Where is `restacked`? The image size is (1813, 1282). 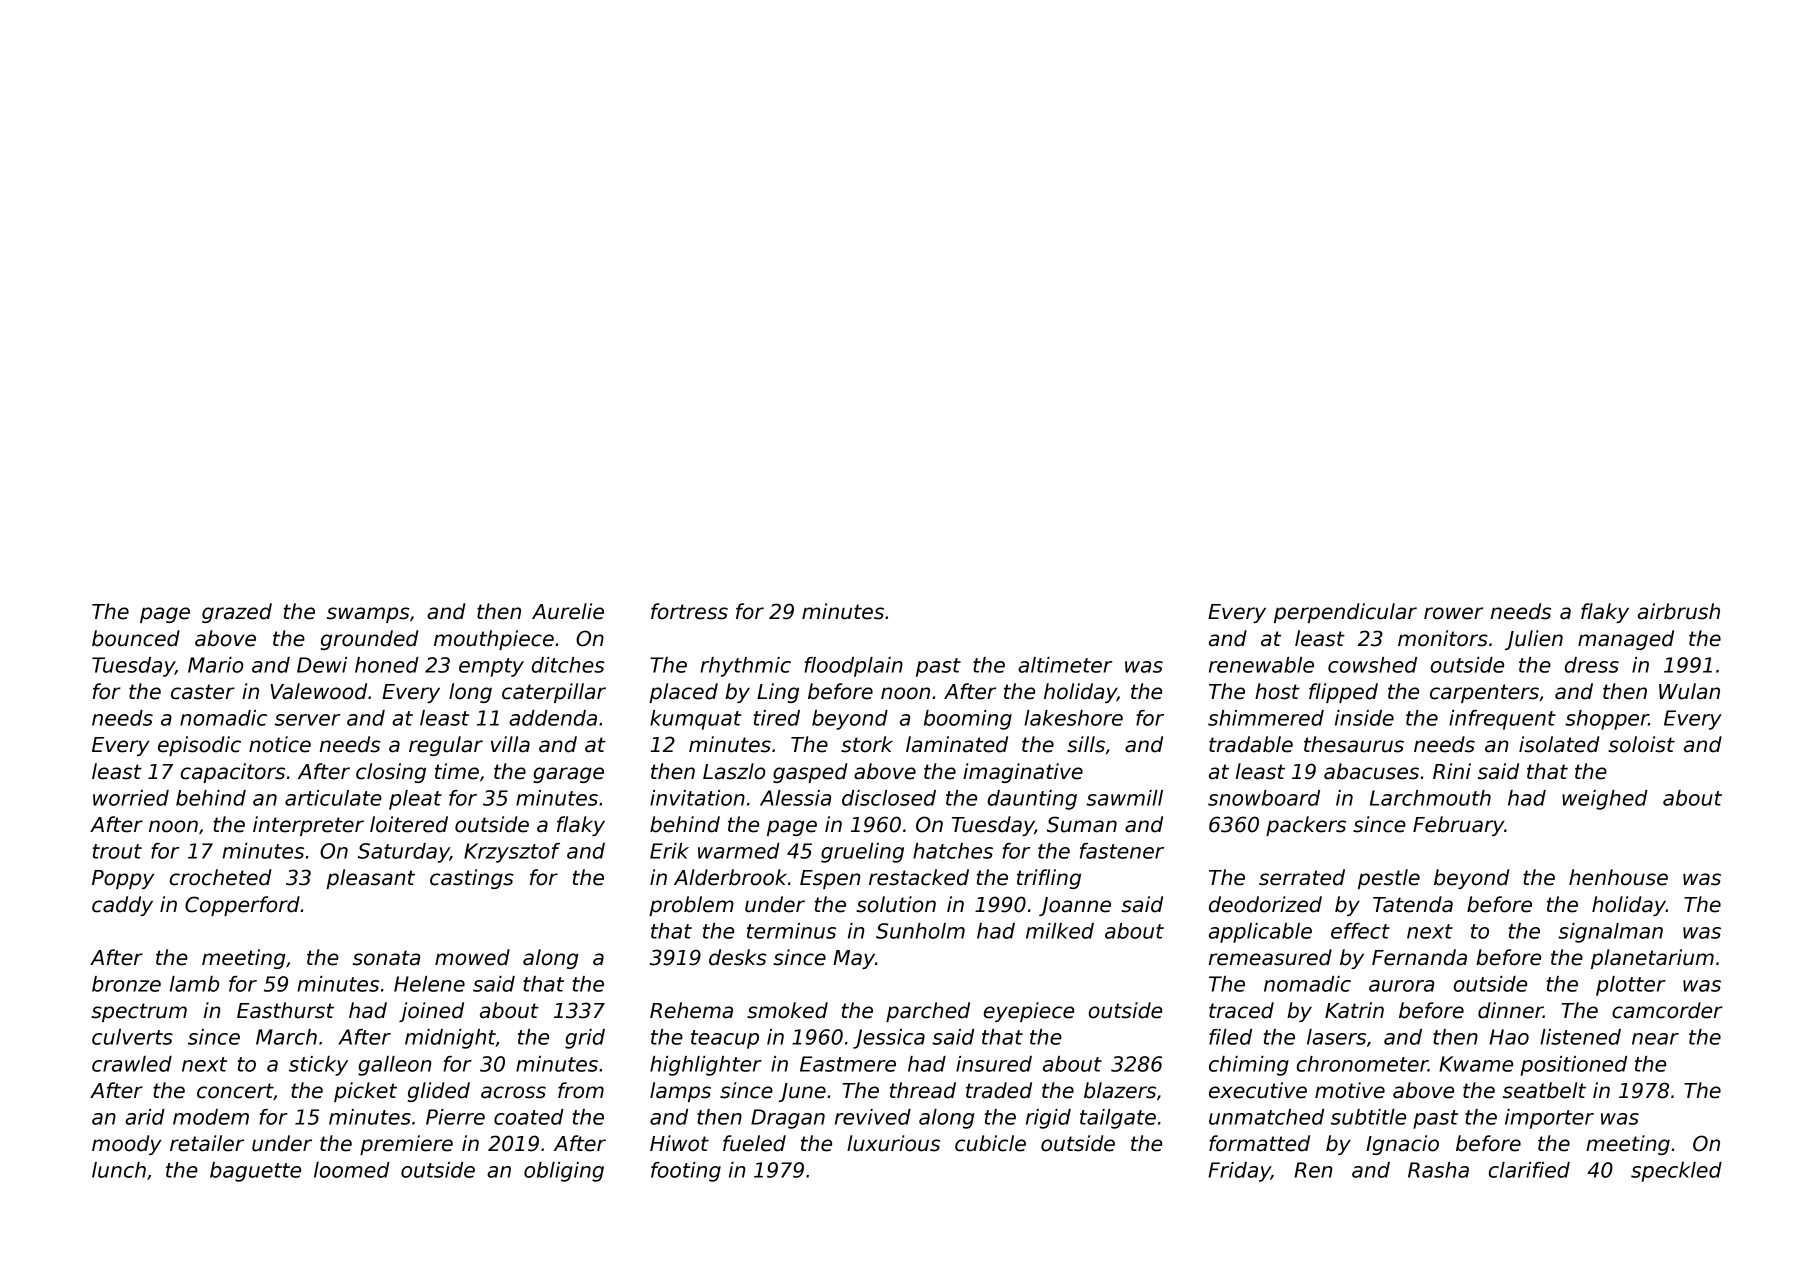
restacked is located at coordinates (919, 877).
